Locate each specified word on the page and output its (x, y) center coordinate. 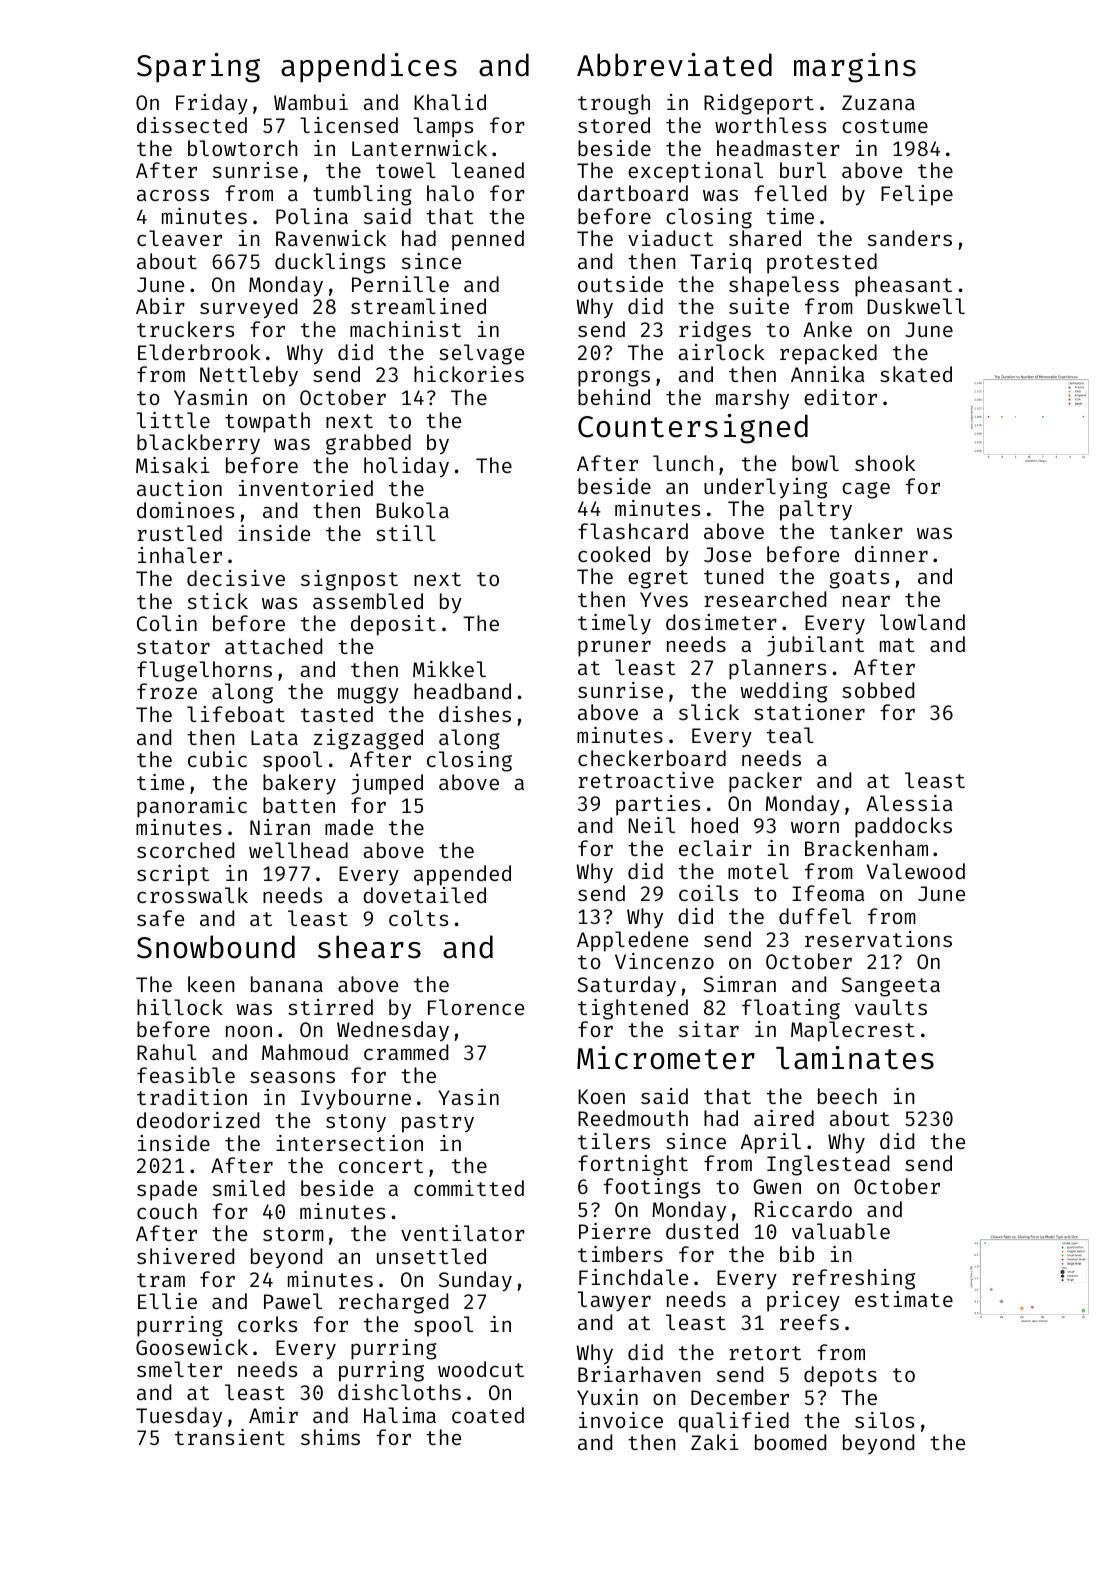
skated (916, 374)
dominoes (185, 510)
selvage (481, 354)
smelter (179, 1369)
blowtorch (243, 148)
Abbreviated (674, 65)
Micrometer (666, 1058)
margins (855, 68)
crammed (406, 1052)
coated (488, 1415)
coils (708, 893)
